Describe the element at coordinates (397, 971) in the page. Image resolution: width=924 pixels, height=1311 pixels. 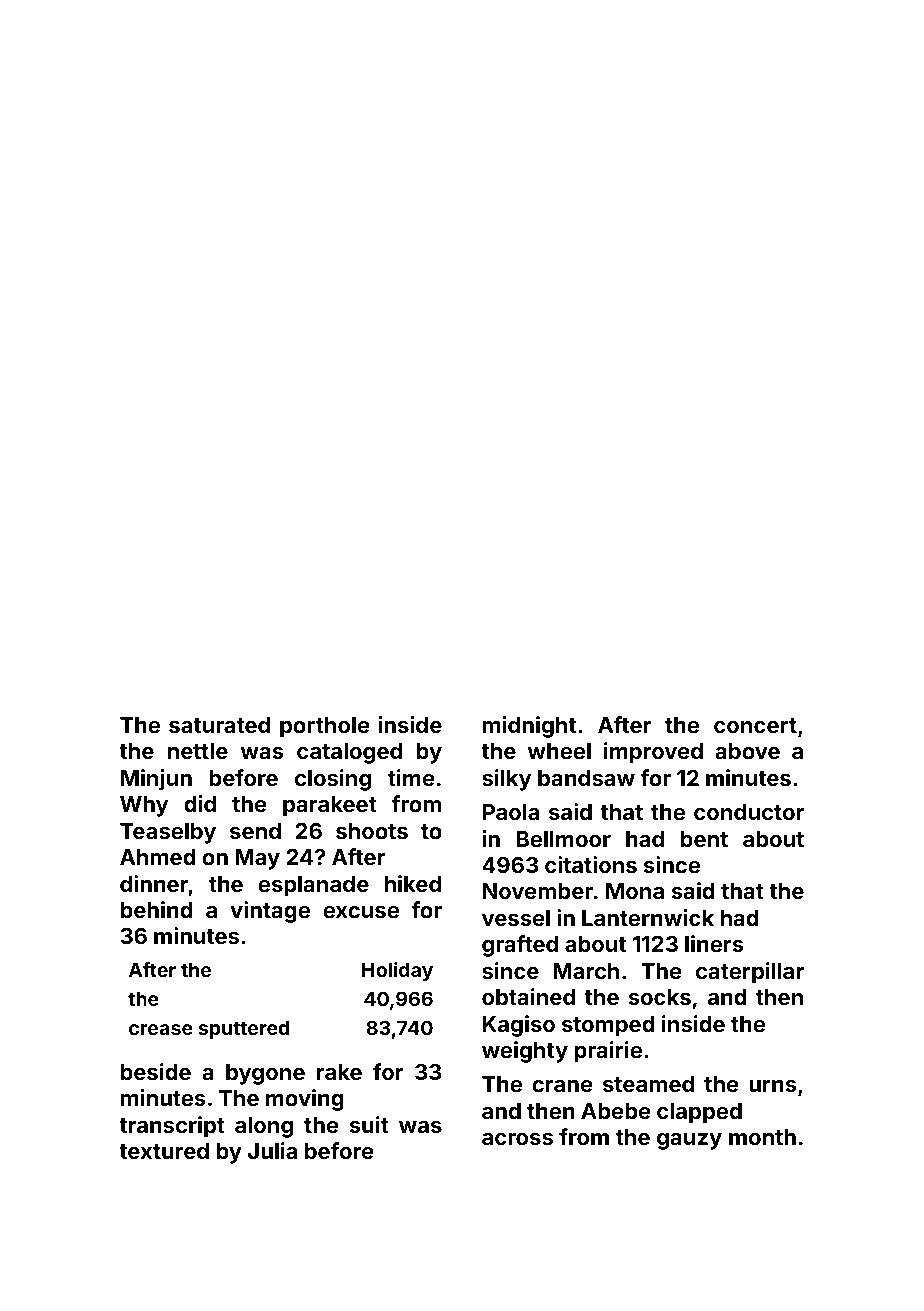
I see `Holiday` at that location.
